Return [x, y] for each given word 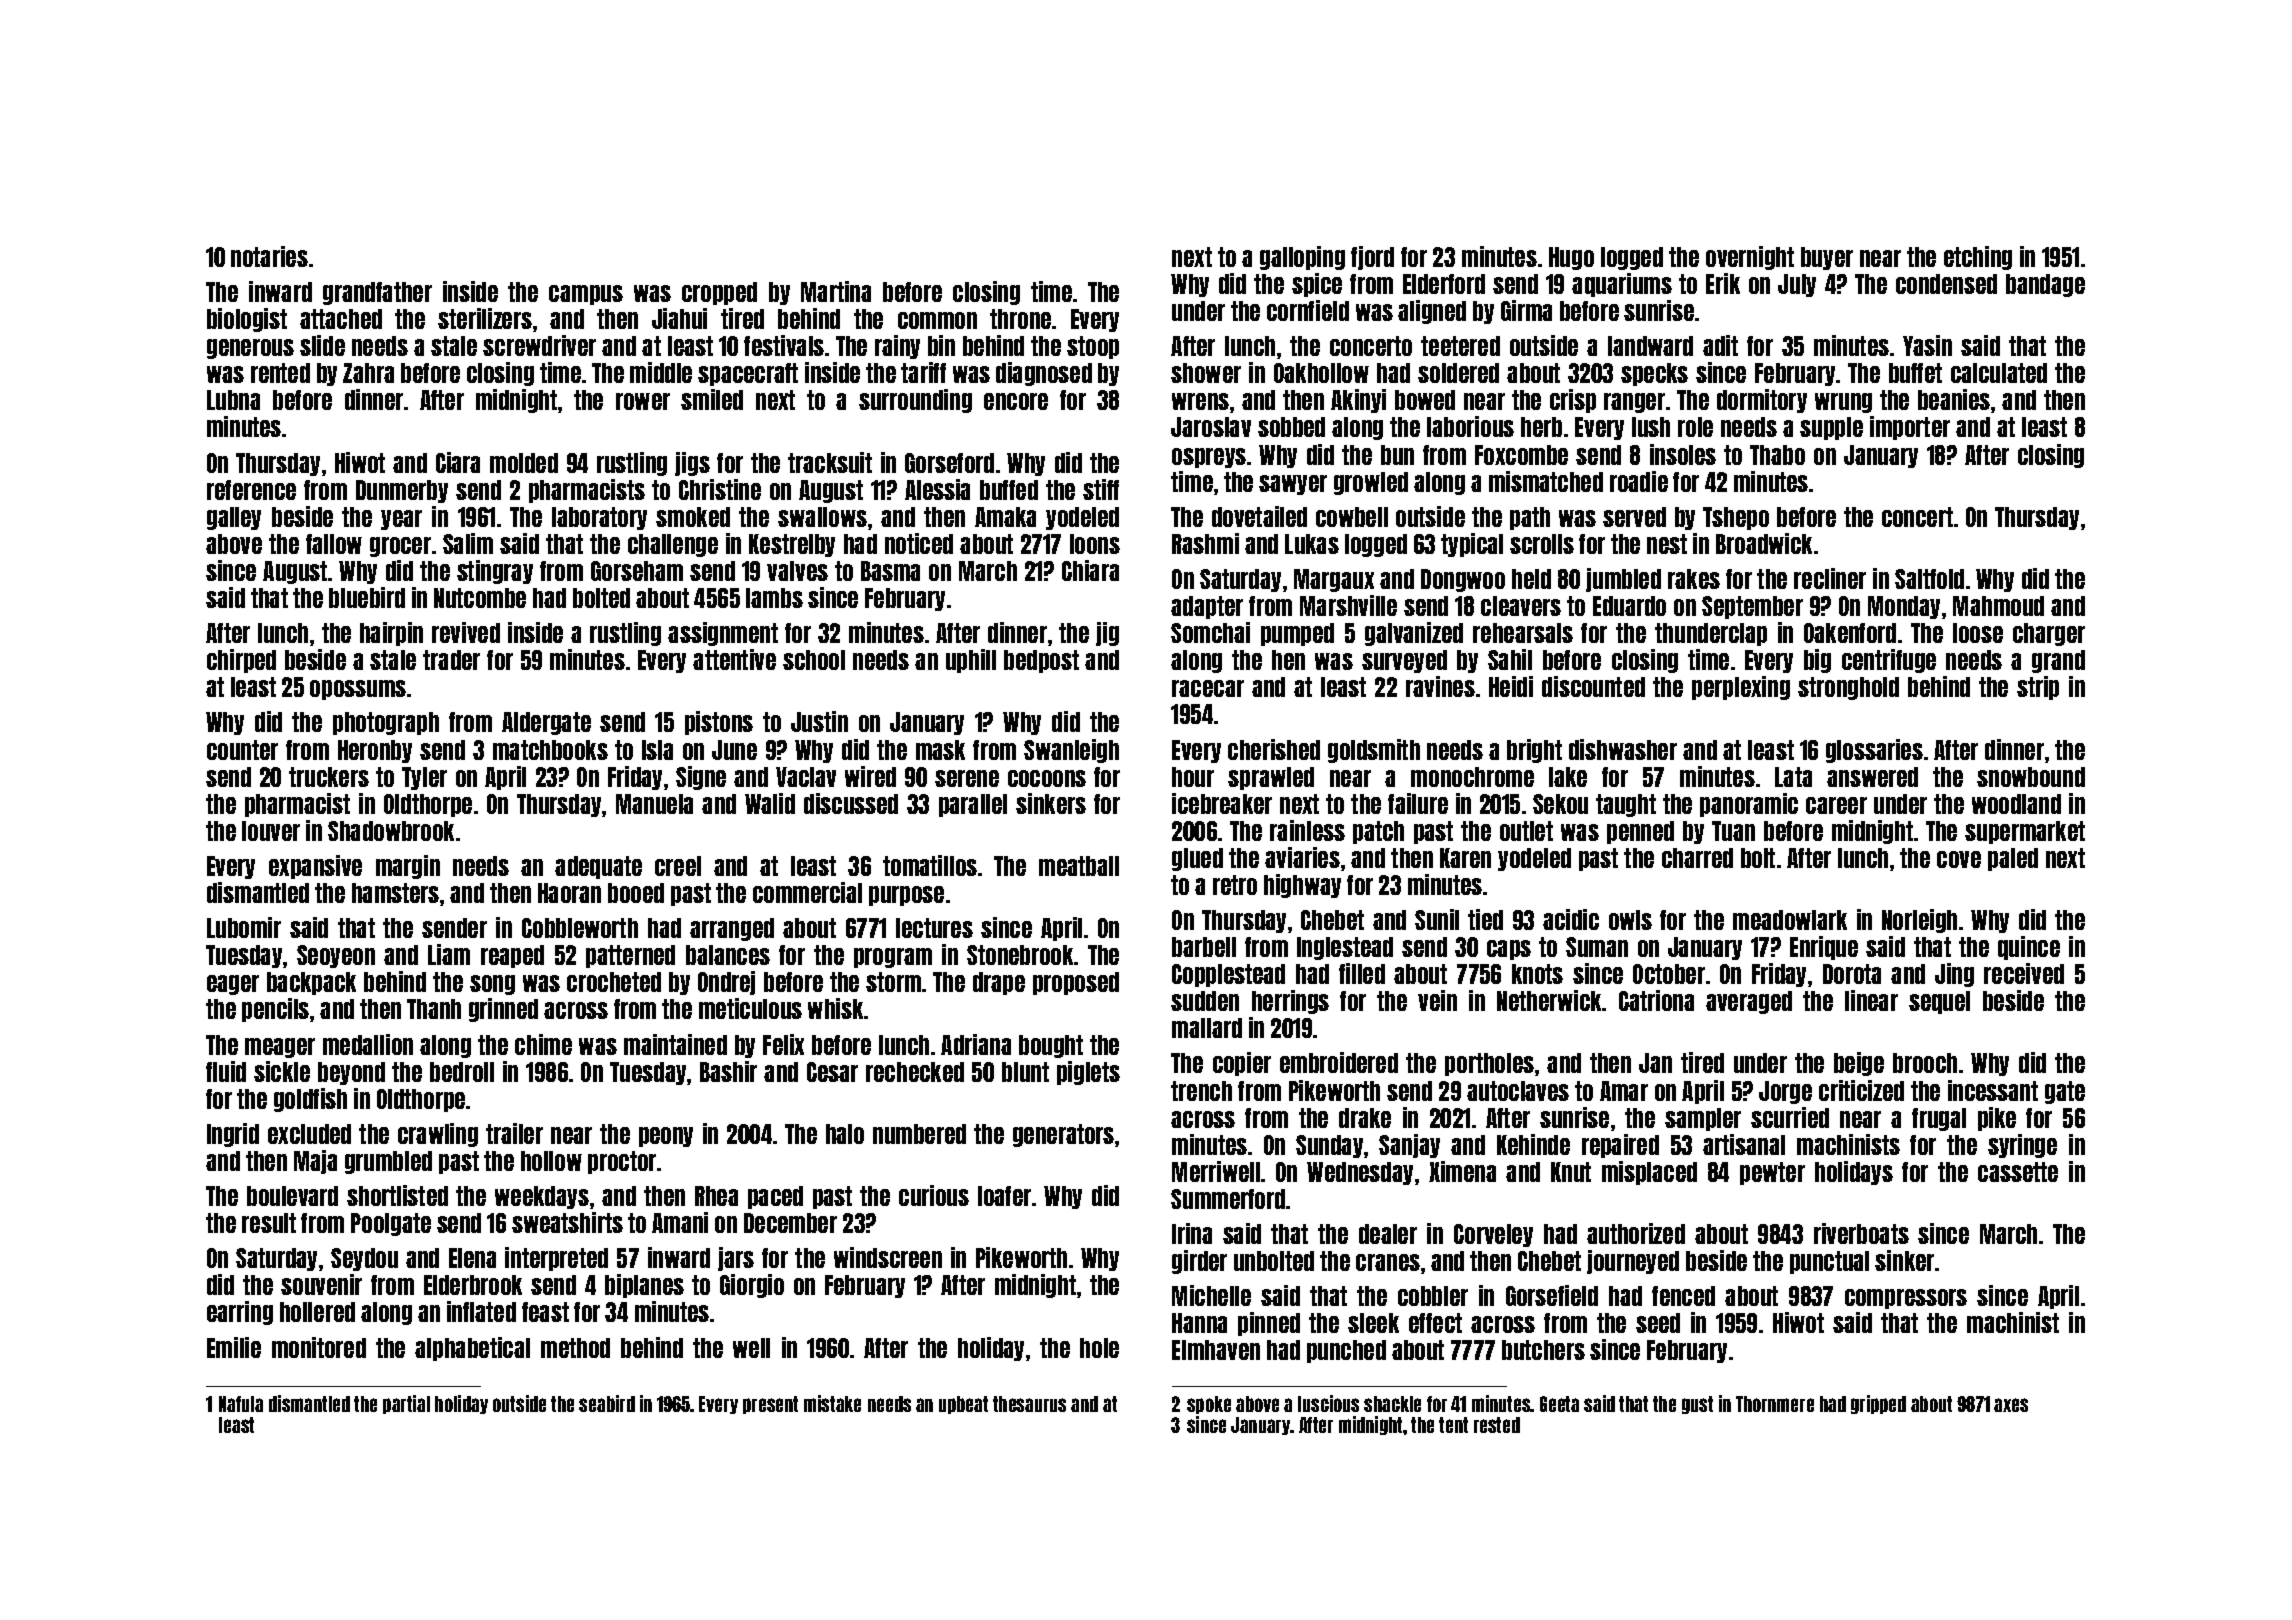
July [1797, 285]
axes [2011, 1405]
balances [728, 955]
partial [406, 1404]
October [1669, 974]
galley [234, 518]
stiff [1101, 489]
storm [893, 982]
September [1752, 607]
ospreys [1209, 458]
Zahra [368, 373]
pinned [1269, 1324]
